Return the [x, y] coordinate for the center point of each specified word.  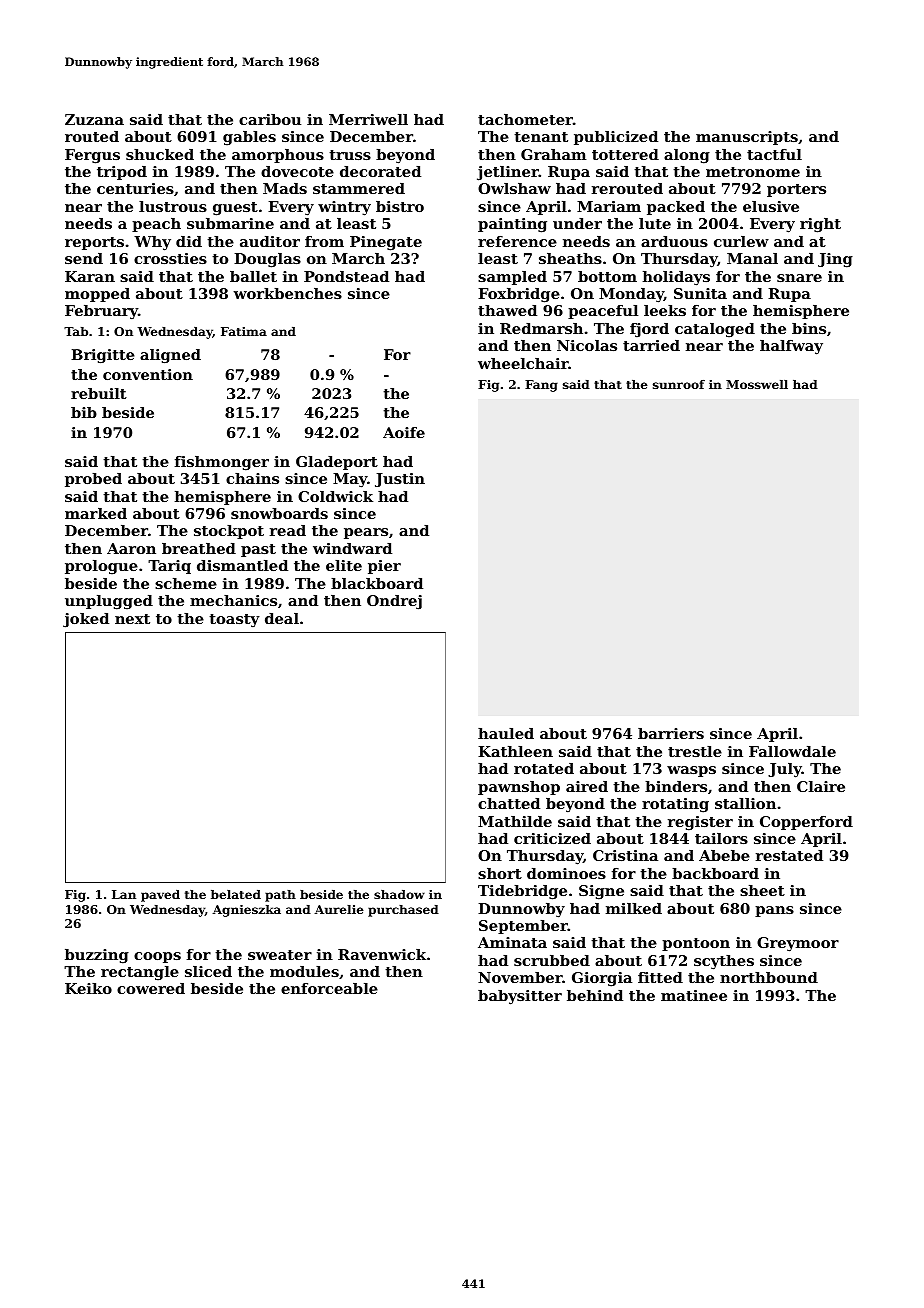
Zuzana [94, 119]
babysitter [520, 997]
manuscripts [747, 138]
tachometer [525, 119]
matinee [694, 995]
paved [160, 896]
